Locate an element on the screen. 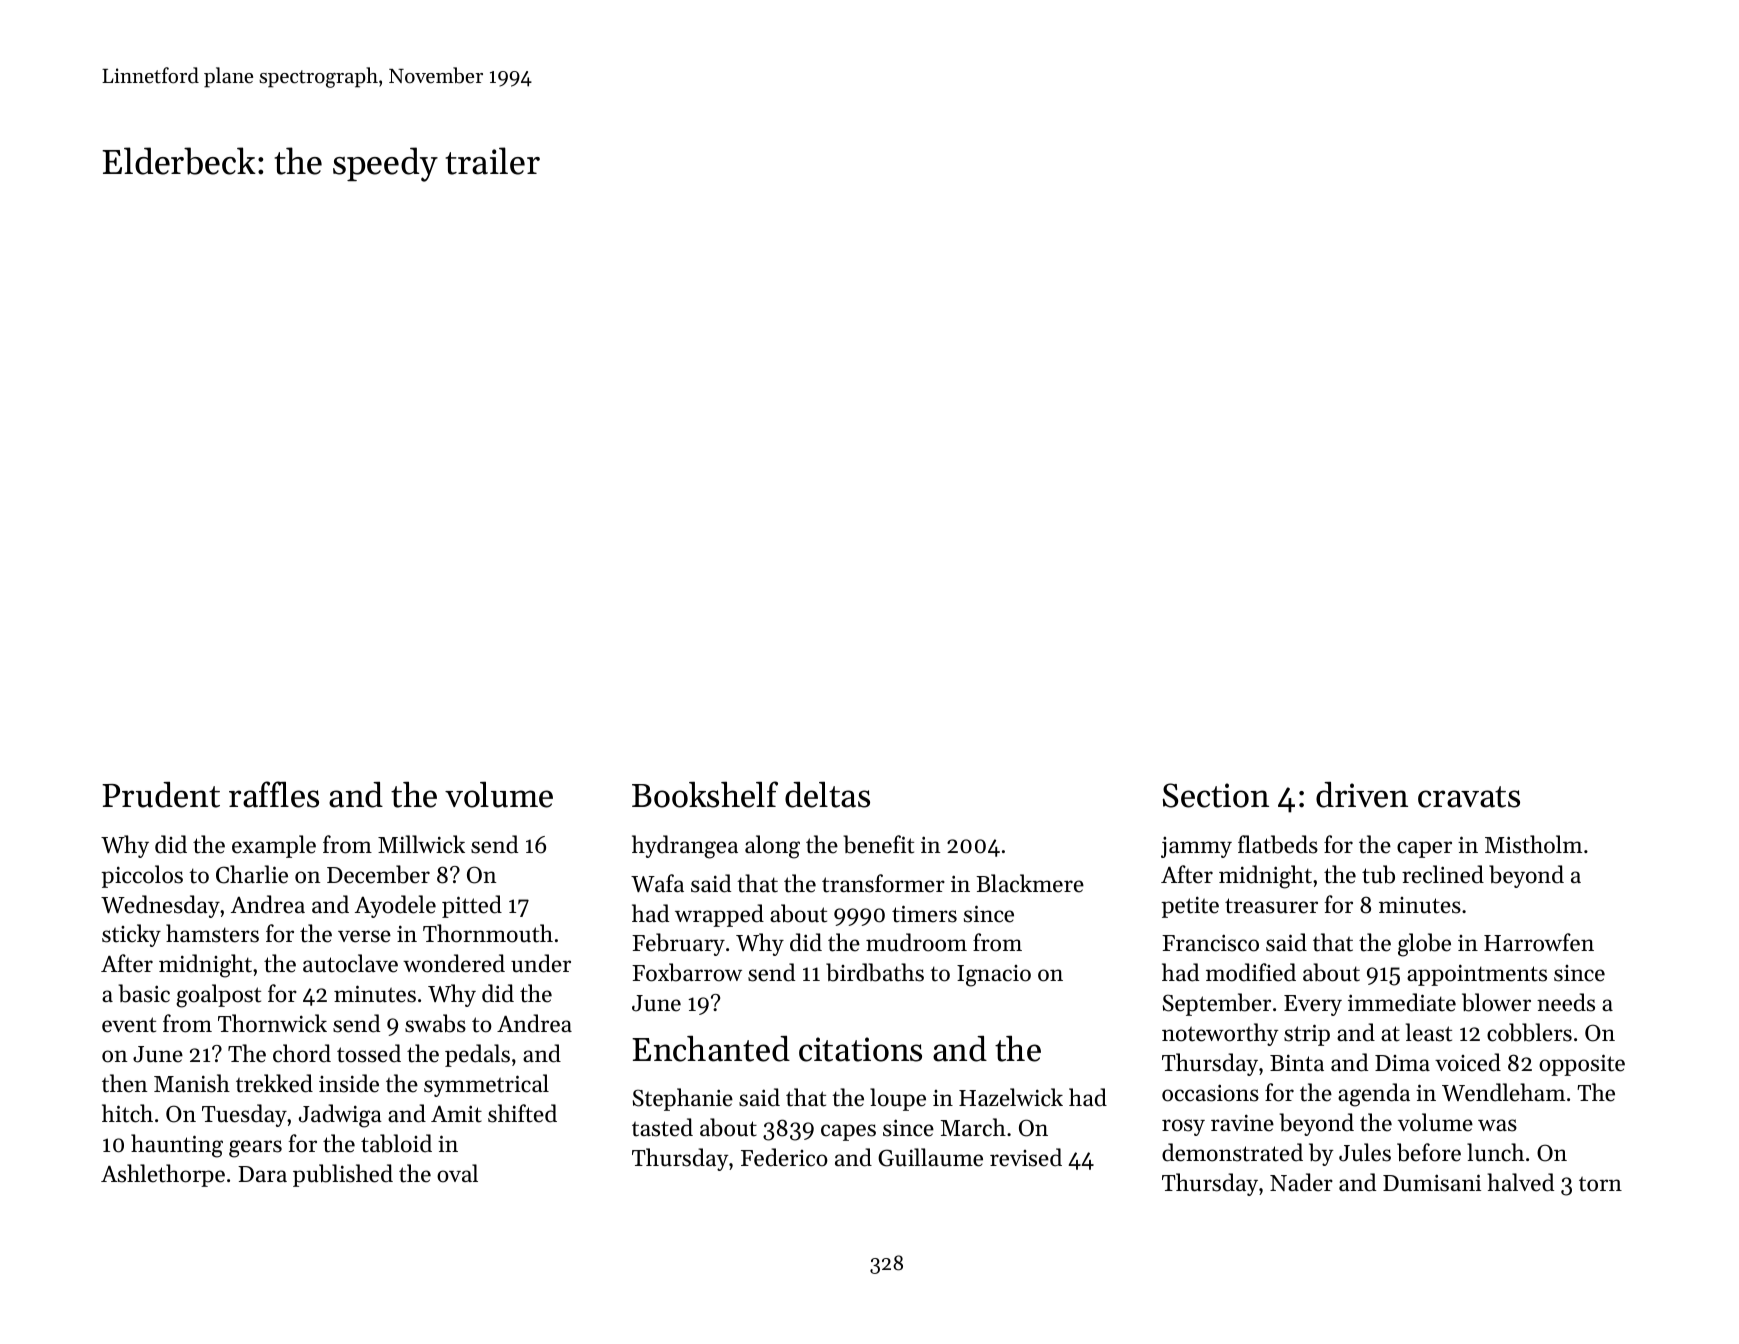 The height and width of the screenshot is (1344, 1739). needs is located at coordinates (1566, 1002).
